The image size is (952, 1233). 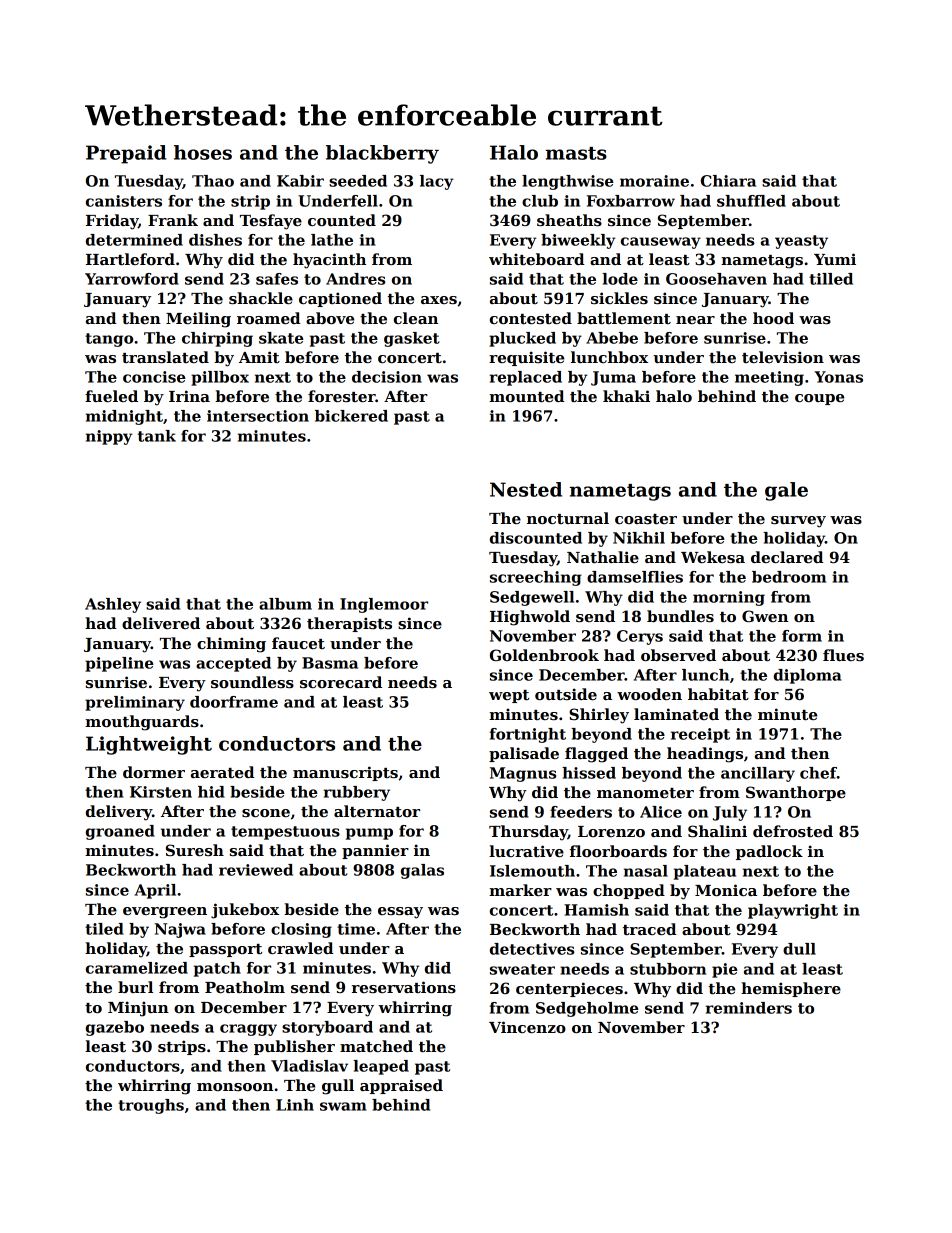 I want to click on Chiara, so click(x=728, y=181).
